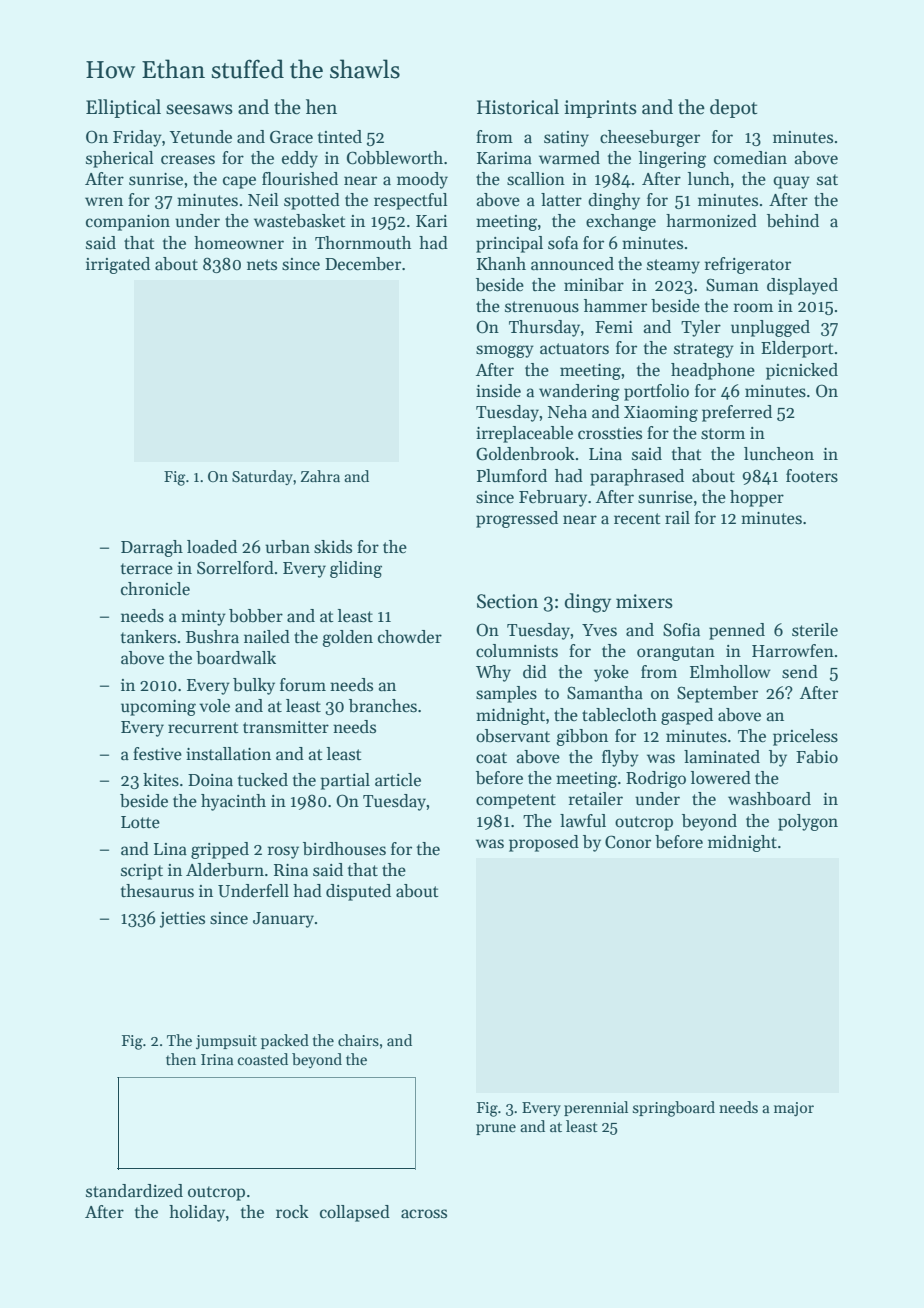 This screenshot has height=1308, width=924. What do you see at coordinates (620, 758) in the screenshot?
I see `flyby` at bounding box center [620, 758].
